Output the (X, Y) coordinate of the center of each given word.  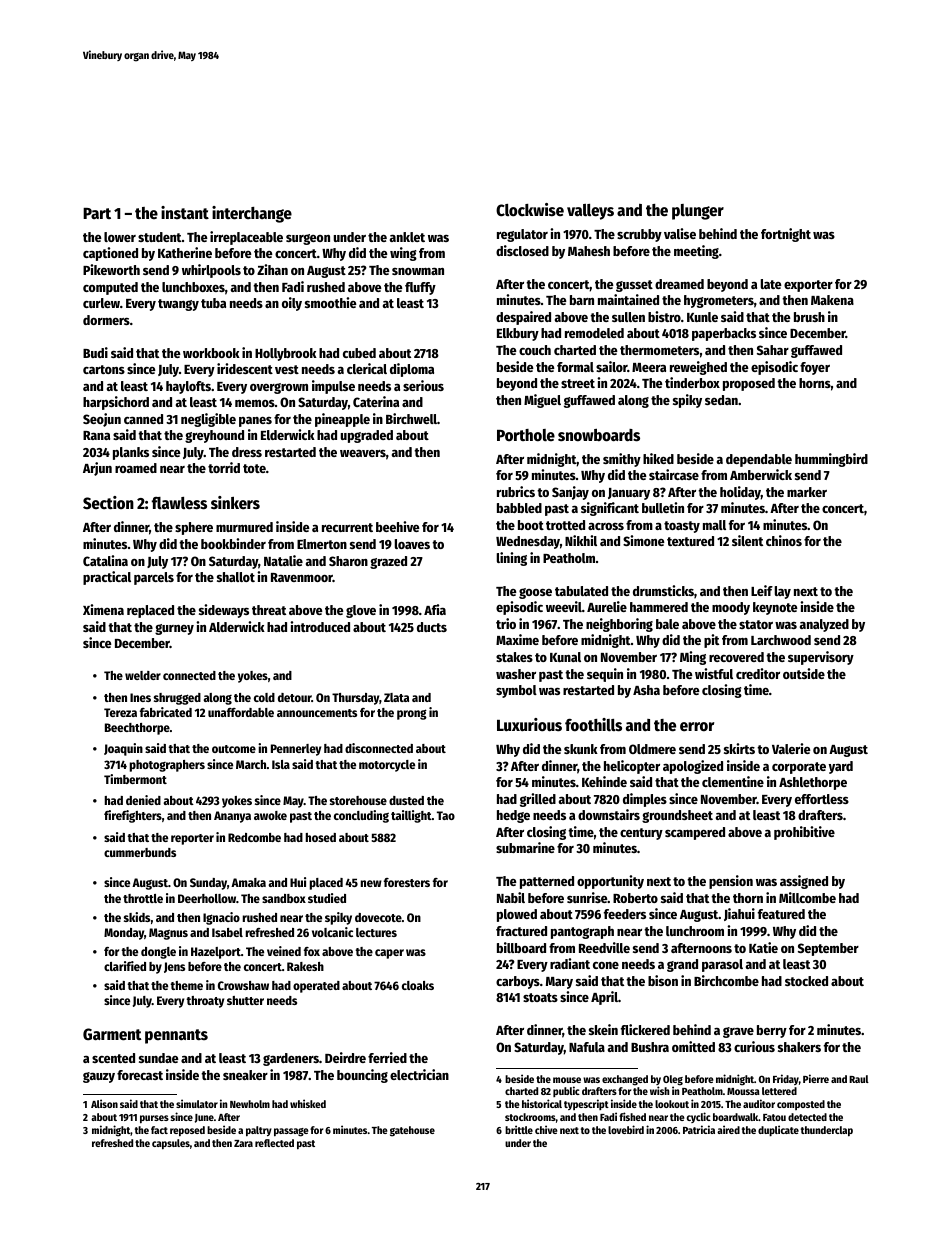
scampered (695, 833)
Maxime (517, 639)
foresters (407, 882)
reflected (274, 1143)
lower (120, 237)
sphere (194, 528)
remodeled (594, 333)
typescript (586, 1104)
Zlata (396, 697)
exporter (808, 286)
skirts (739, 748)
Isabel (227, 932)
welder (143, 675)
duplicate (778, 1130)
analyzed (824, 625)
